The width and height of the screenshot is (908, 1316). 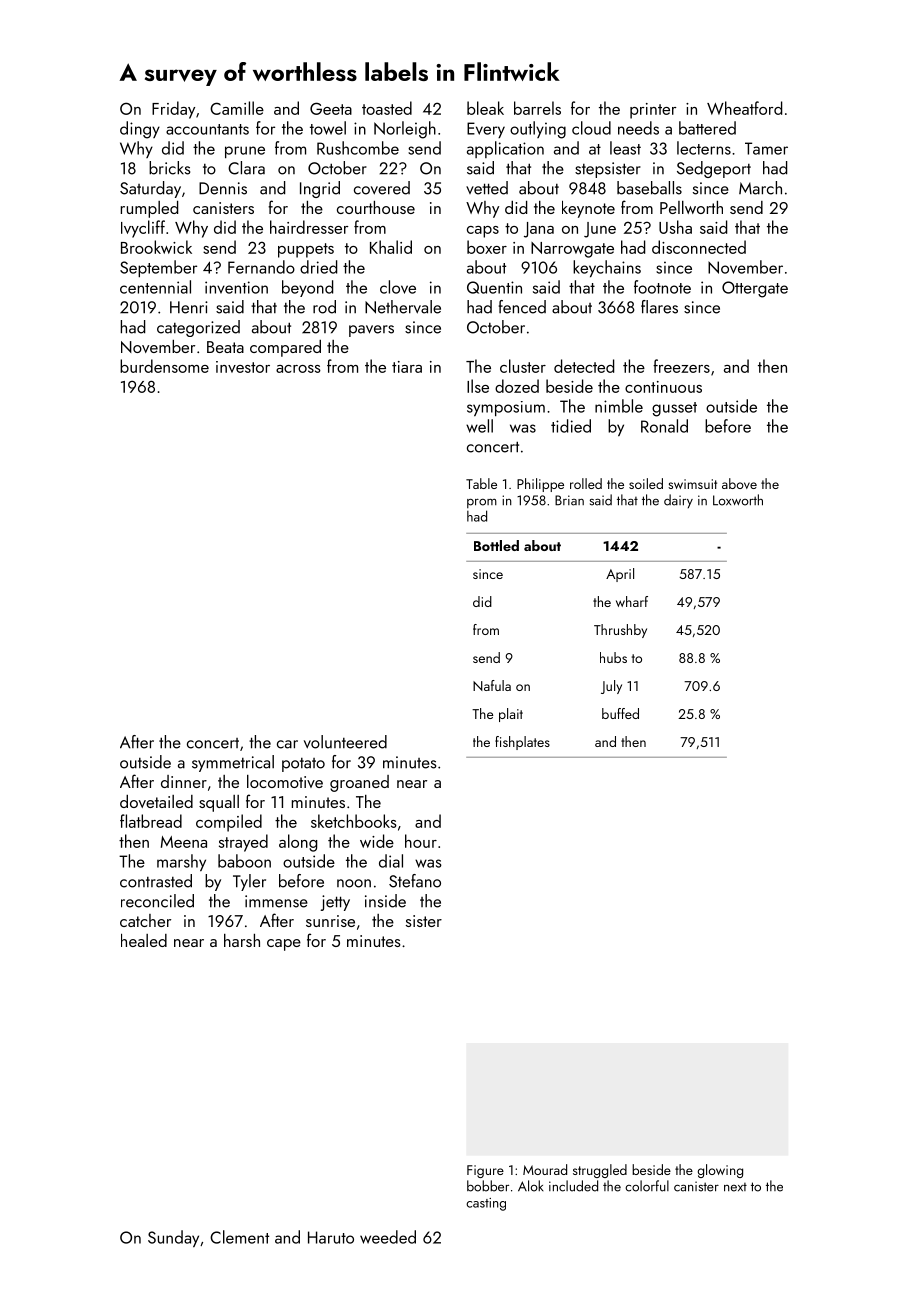 What do you see at coordinates (632, 601) in the screenshot?
I see `wharf` at bounding box center [632, 601].
